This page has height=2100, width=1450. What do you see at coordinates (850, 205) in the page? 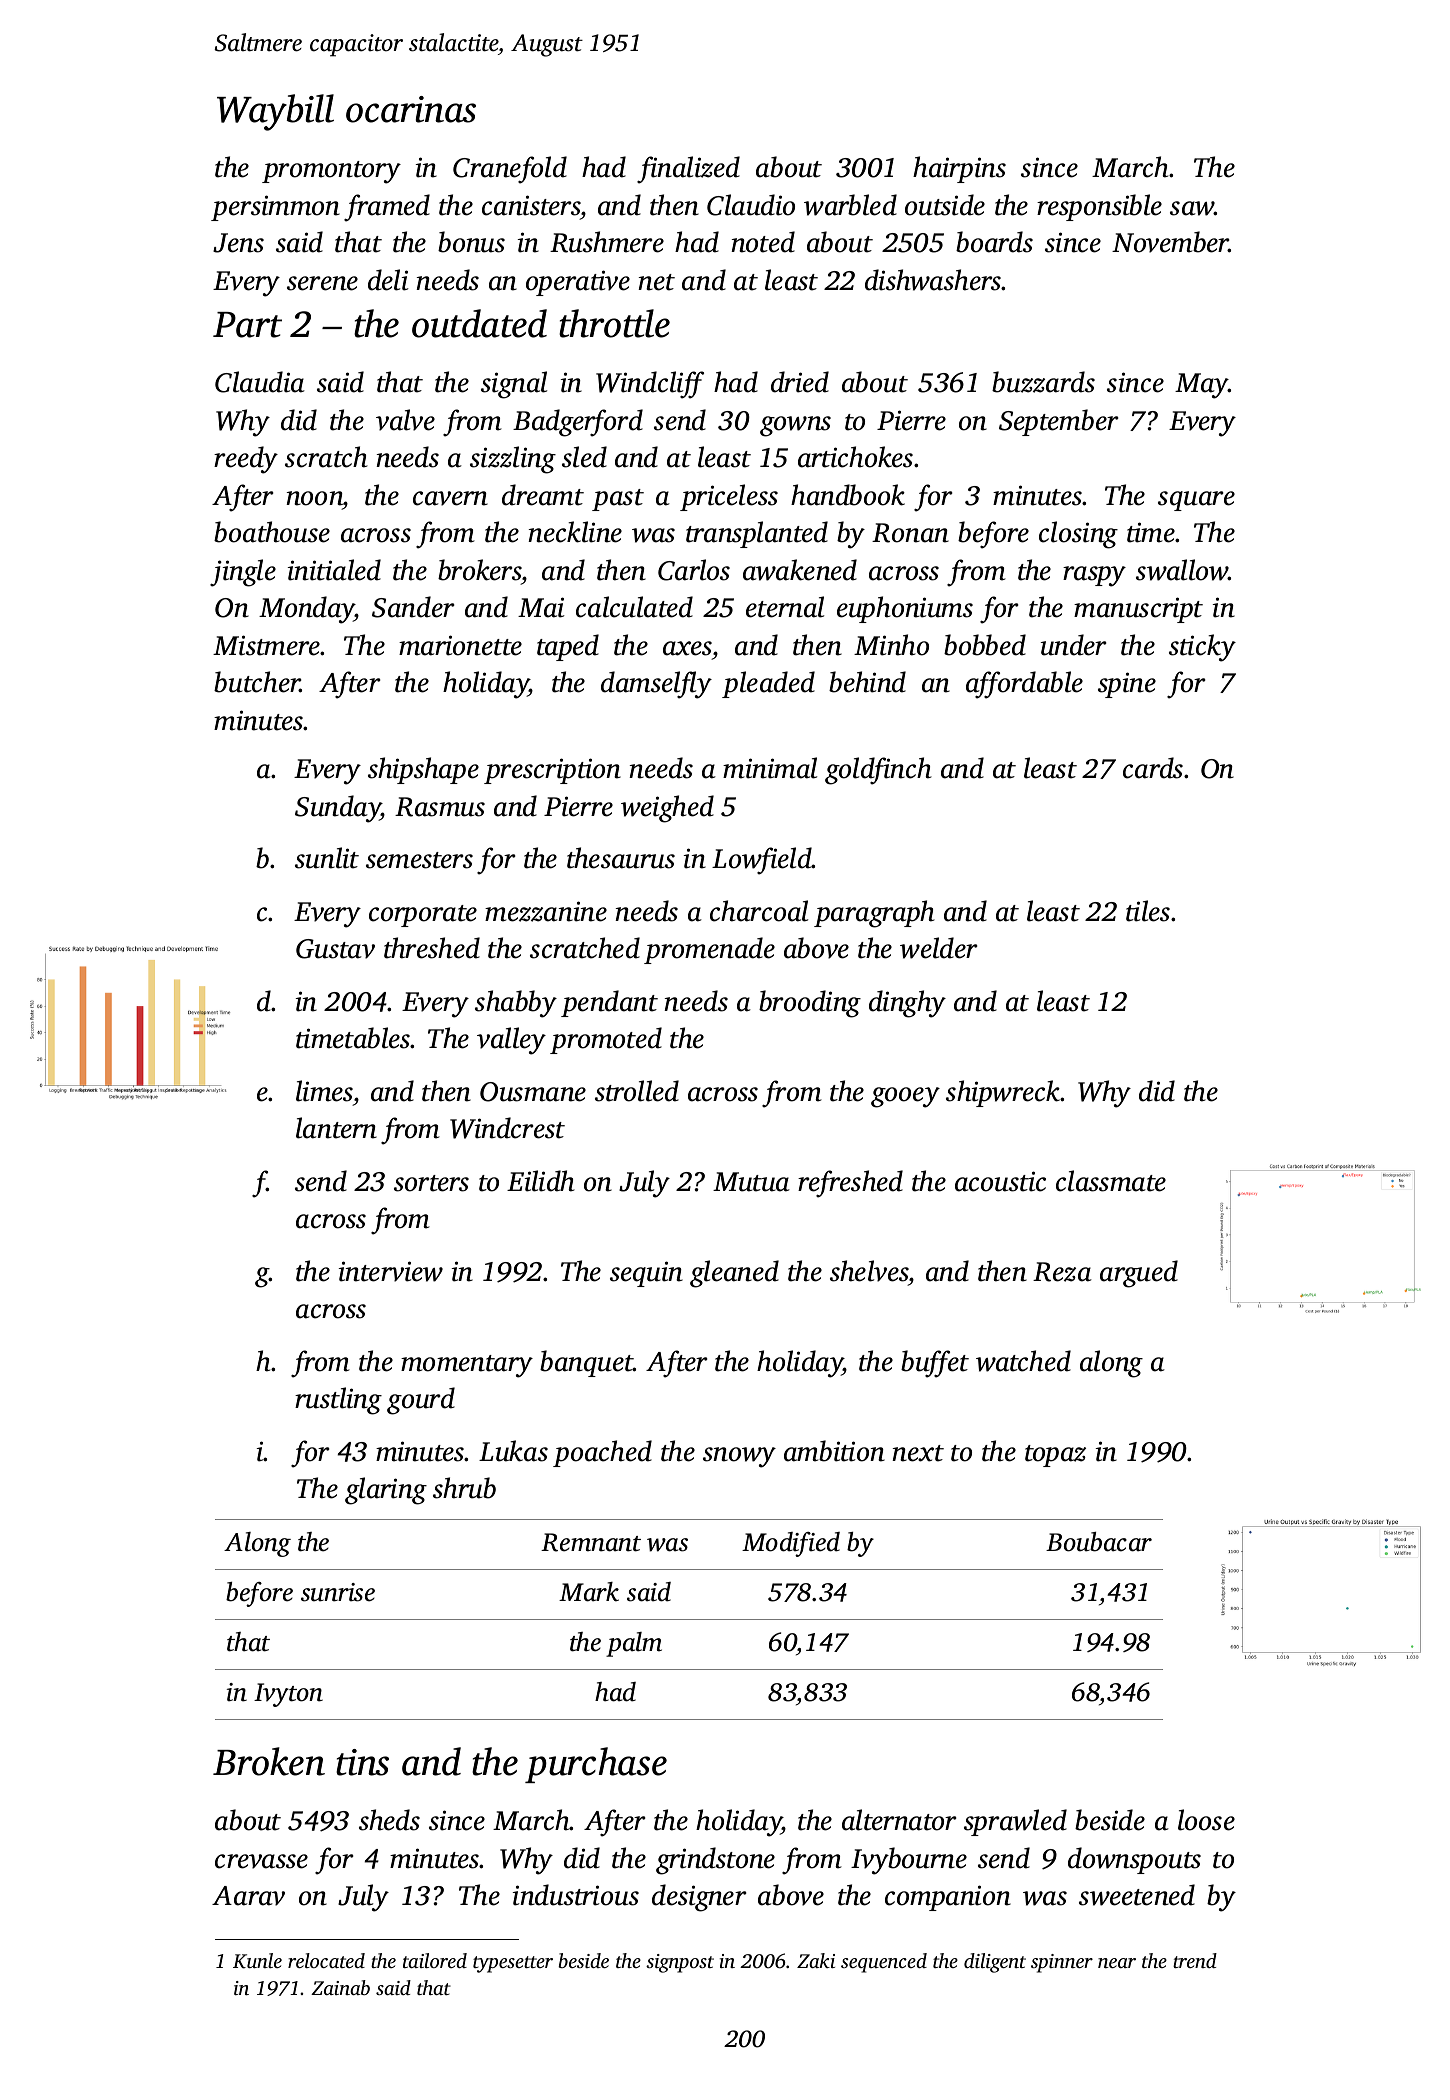
I see `warbled` at bounding box center [850, 205].
